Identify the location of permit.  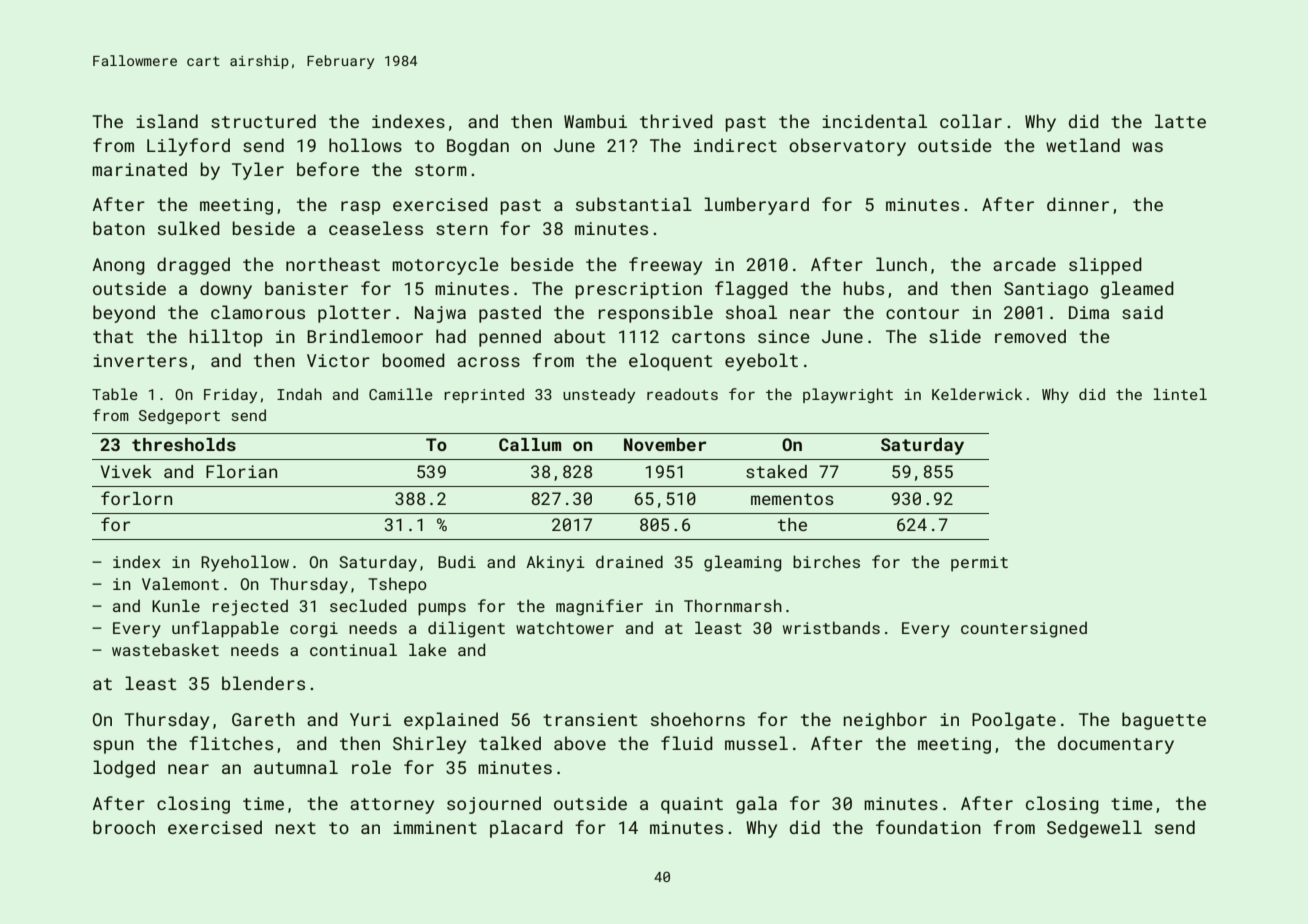
(979, 564).
